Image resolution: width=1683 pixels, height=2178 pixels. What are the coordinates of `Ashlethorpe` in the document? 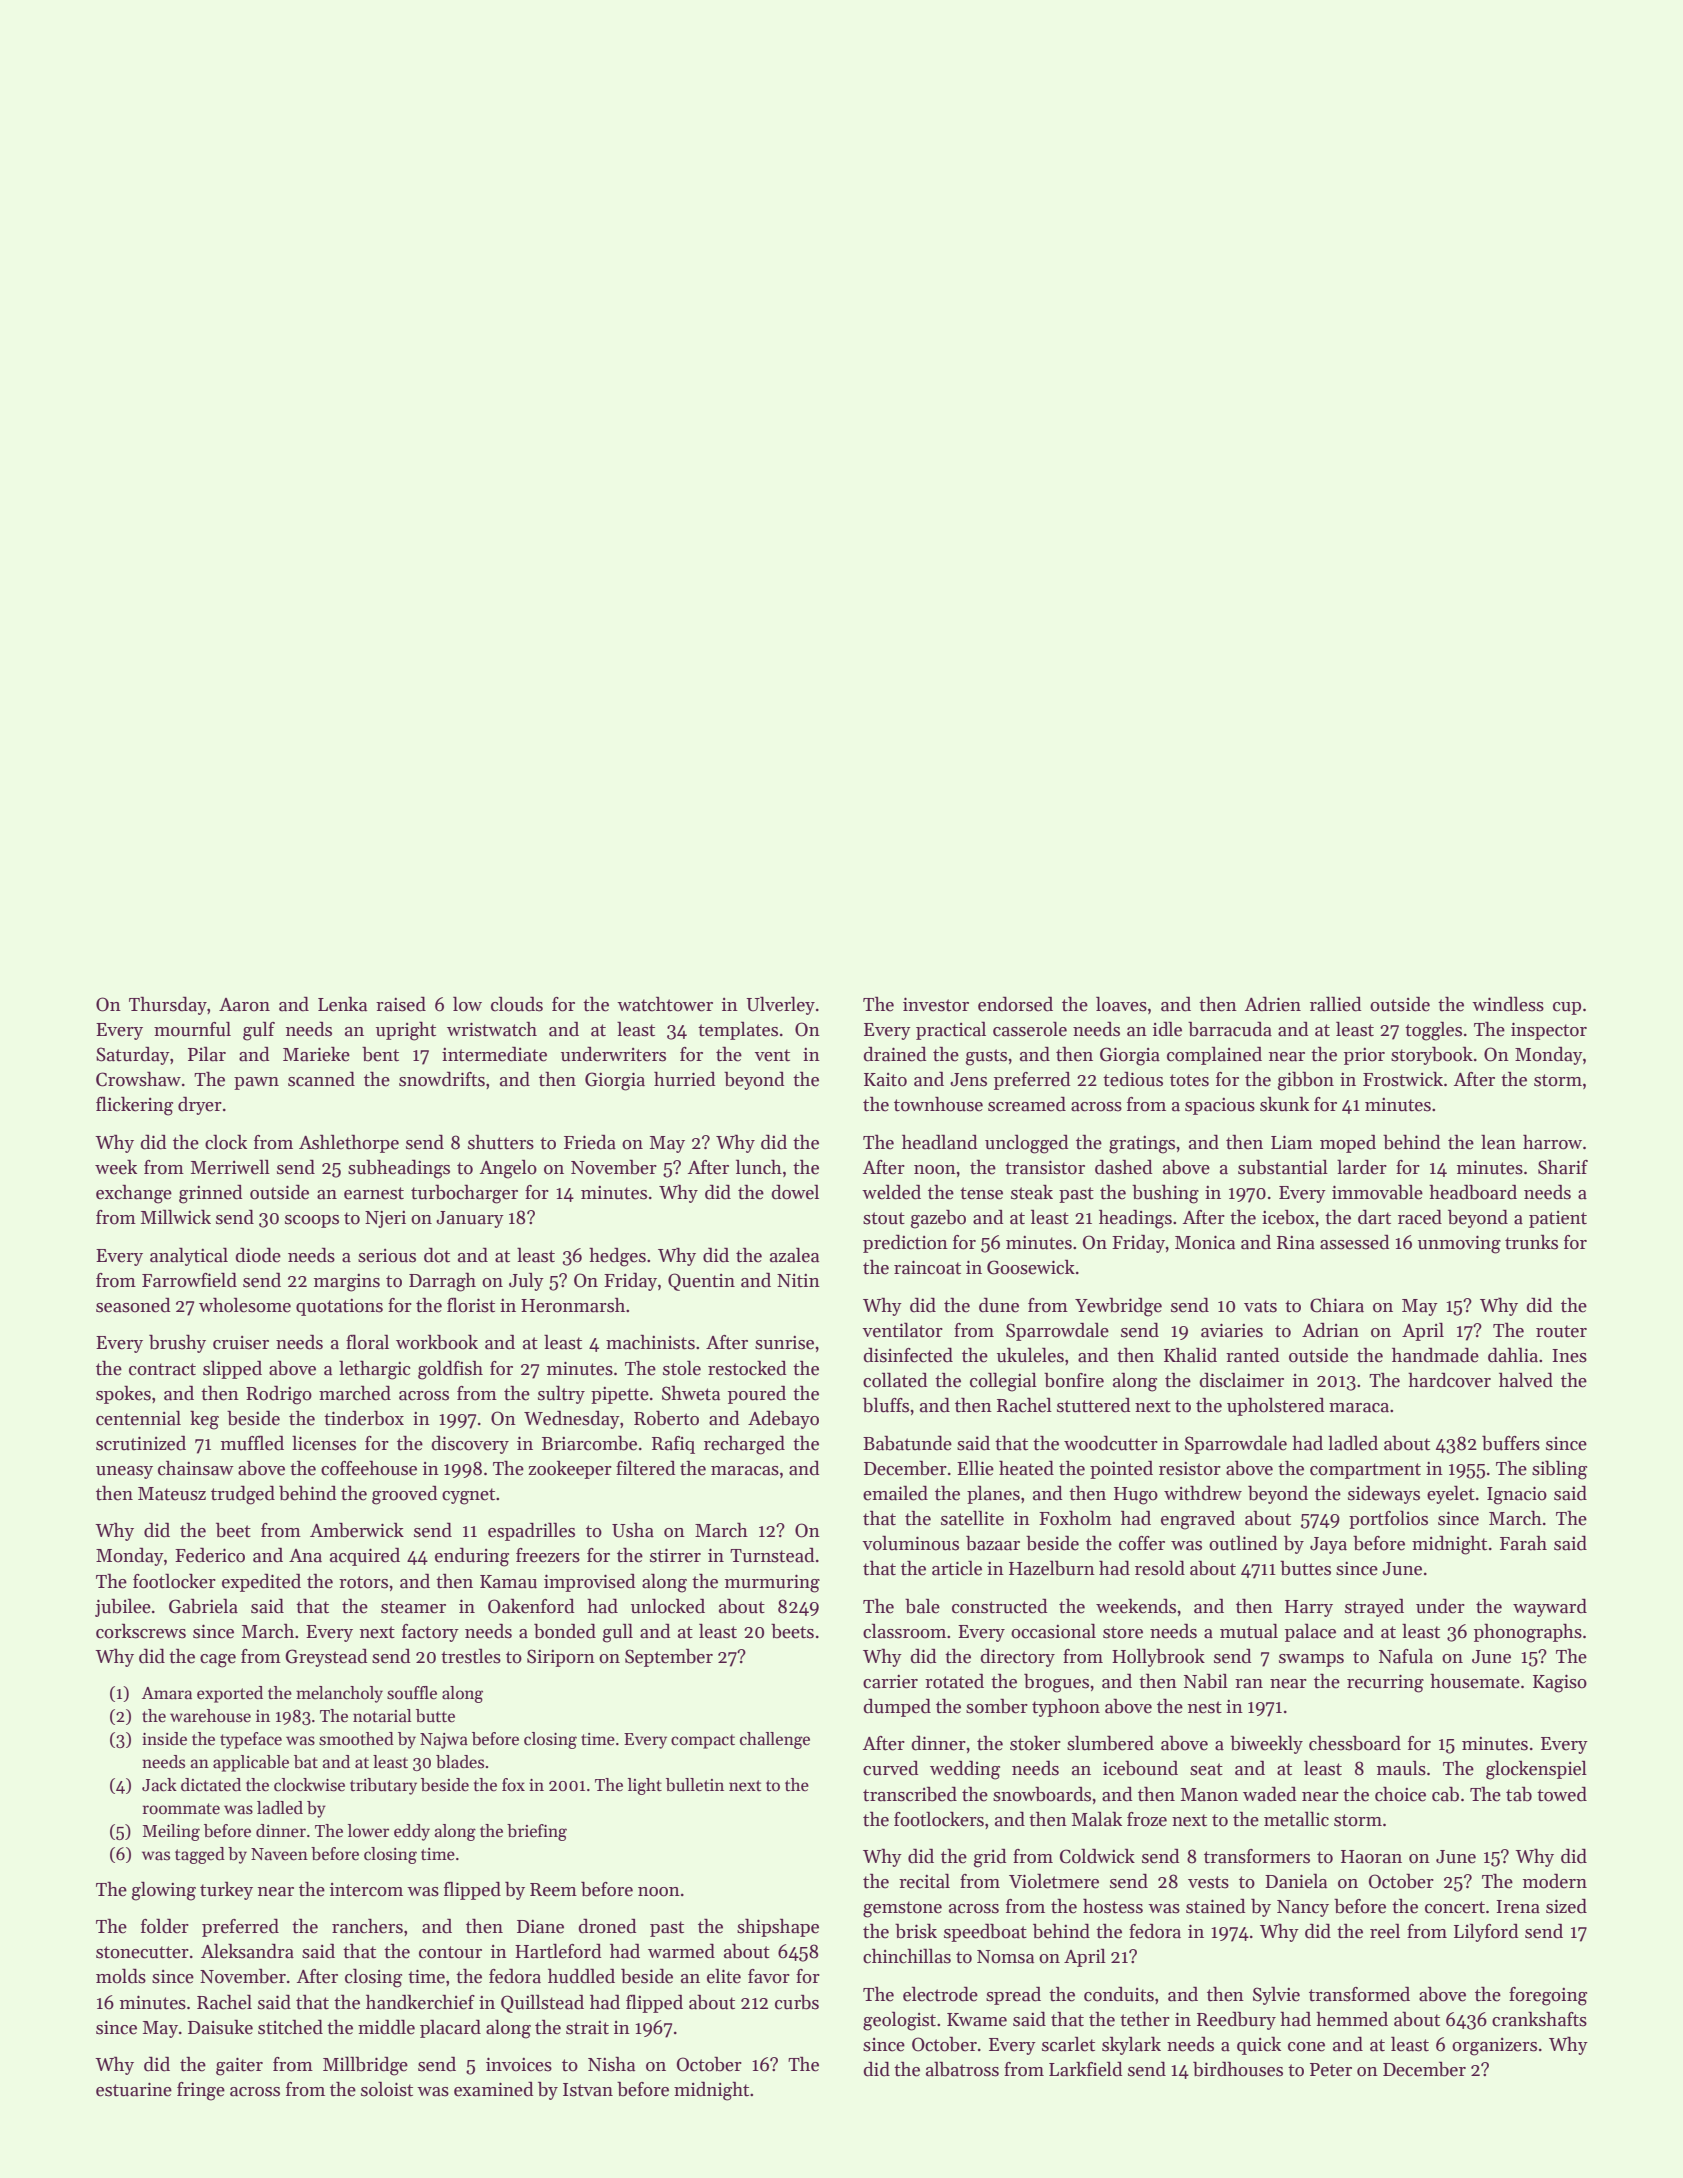 It's located at (349, 1143).
